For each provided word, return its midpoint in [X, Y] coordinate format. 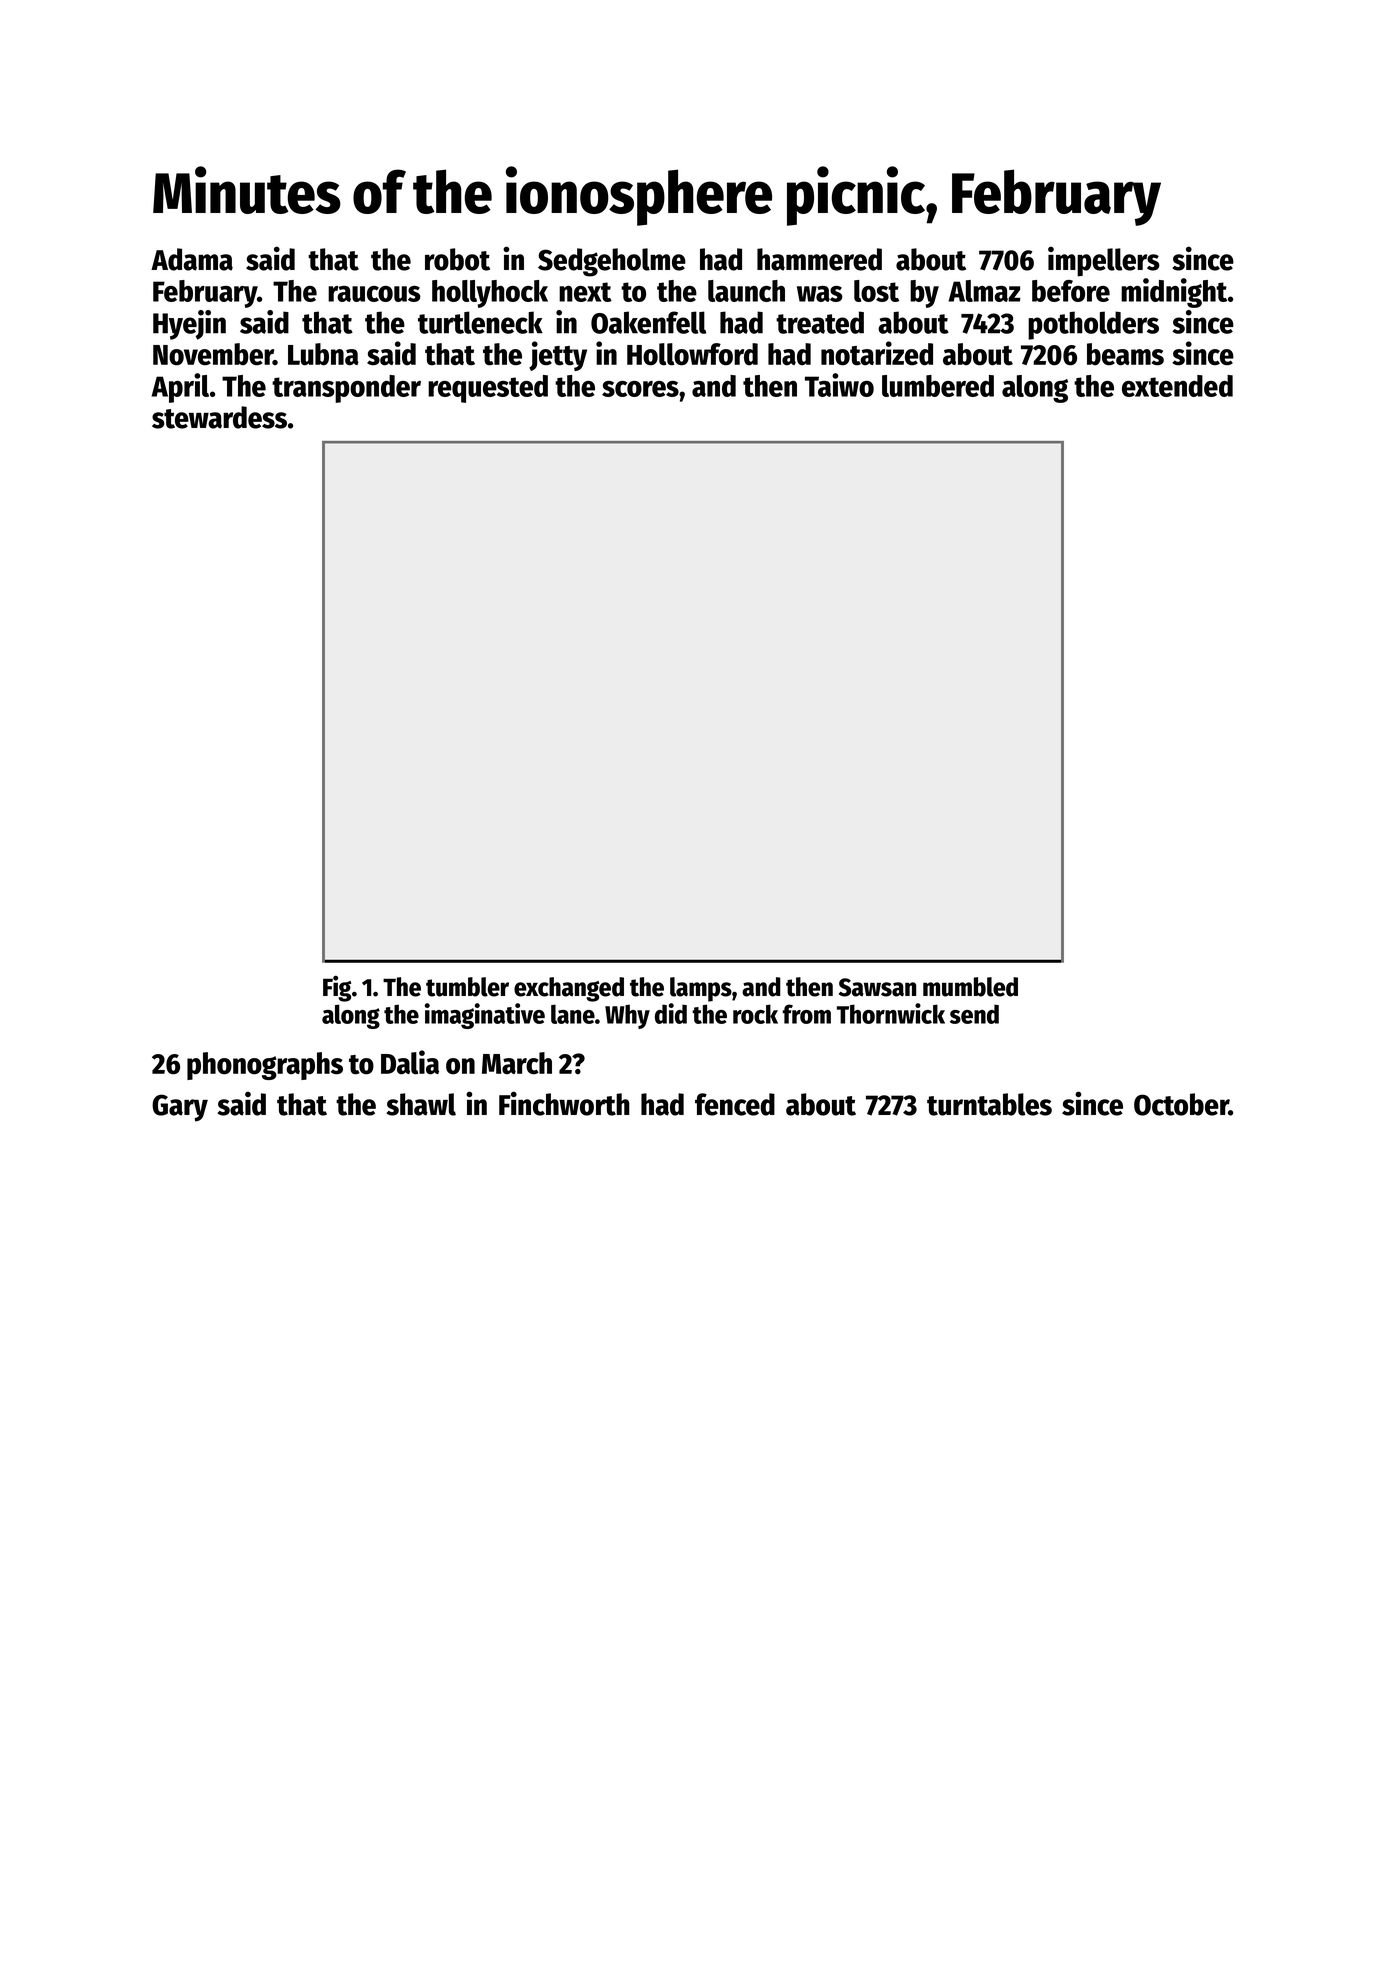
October [1181, 1104]
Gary [180, 1108]
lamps [701, 989]
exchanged [569, 989]
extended [1177, 386]
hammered [819, 259]
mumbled [970, 987]
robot [457, 259]
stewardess [219, 417]
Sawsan [877, 987]
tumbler [467, 987]
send [974, 1014]
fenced [735, 1104]
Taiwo [839, 385]
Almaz [984, 291]
